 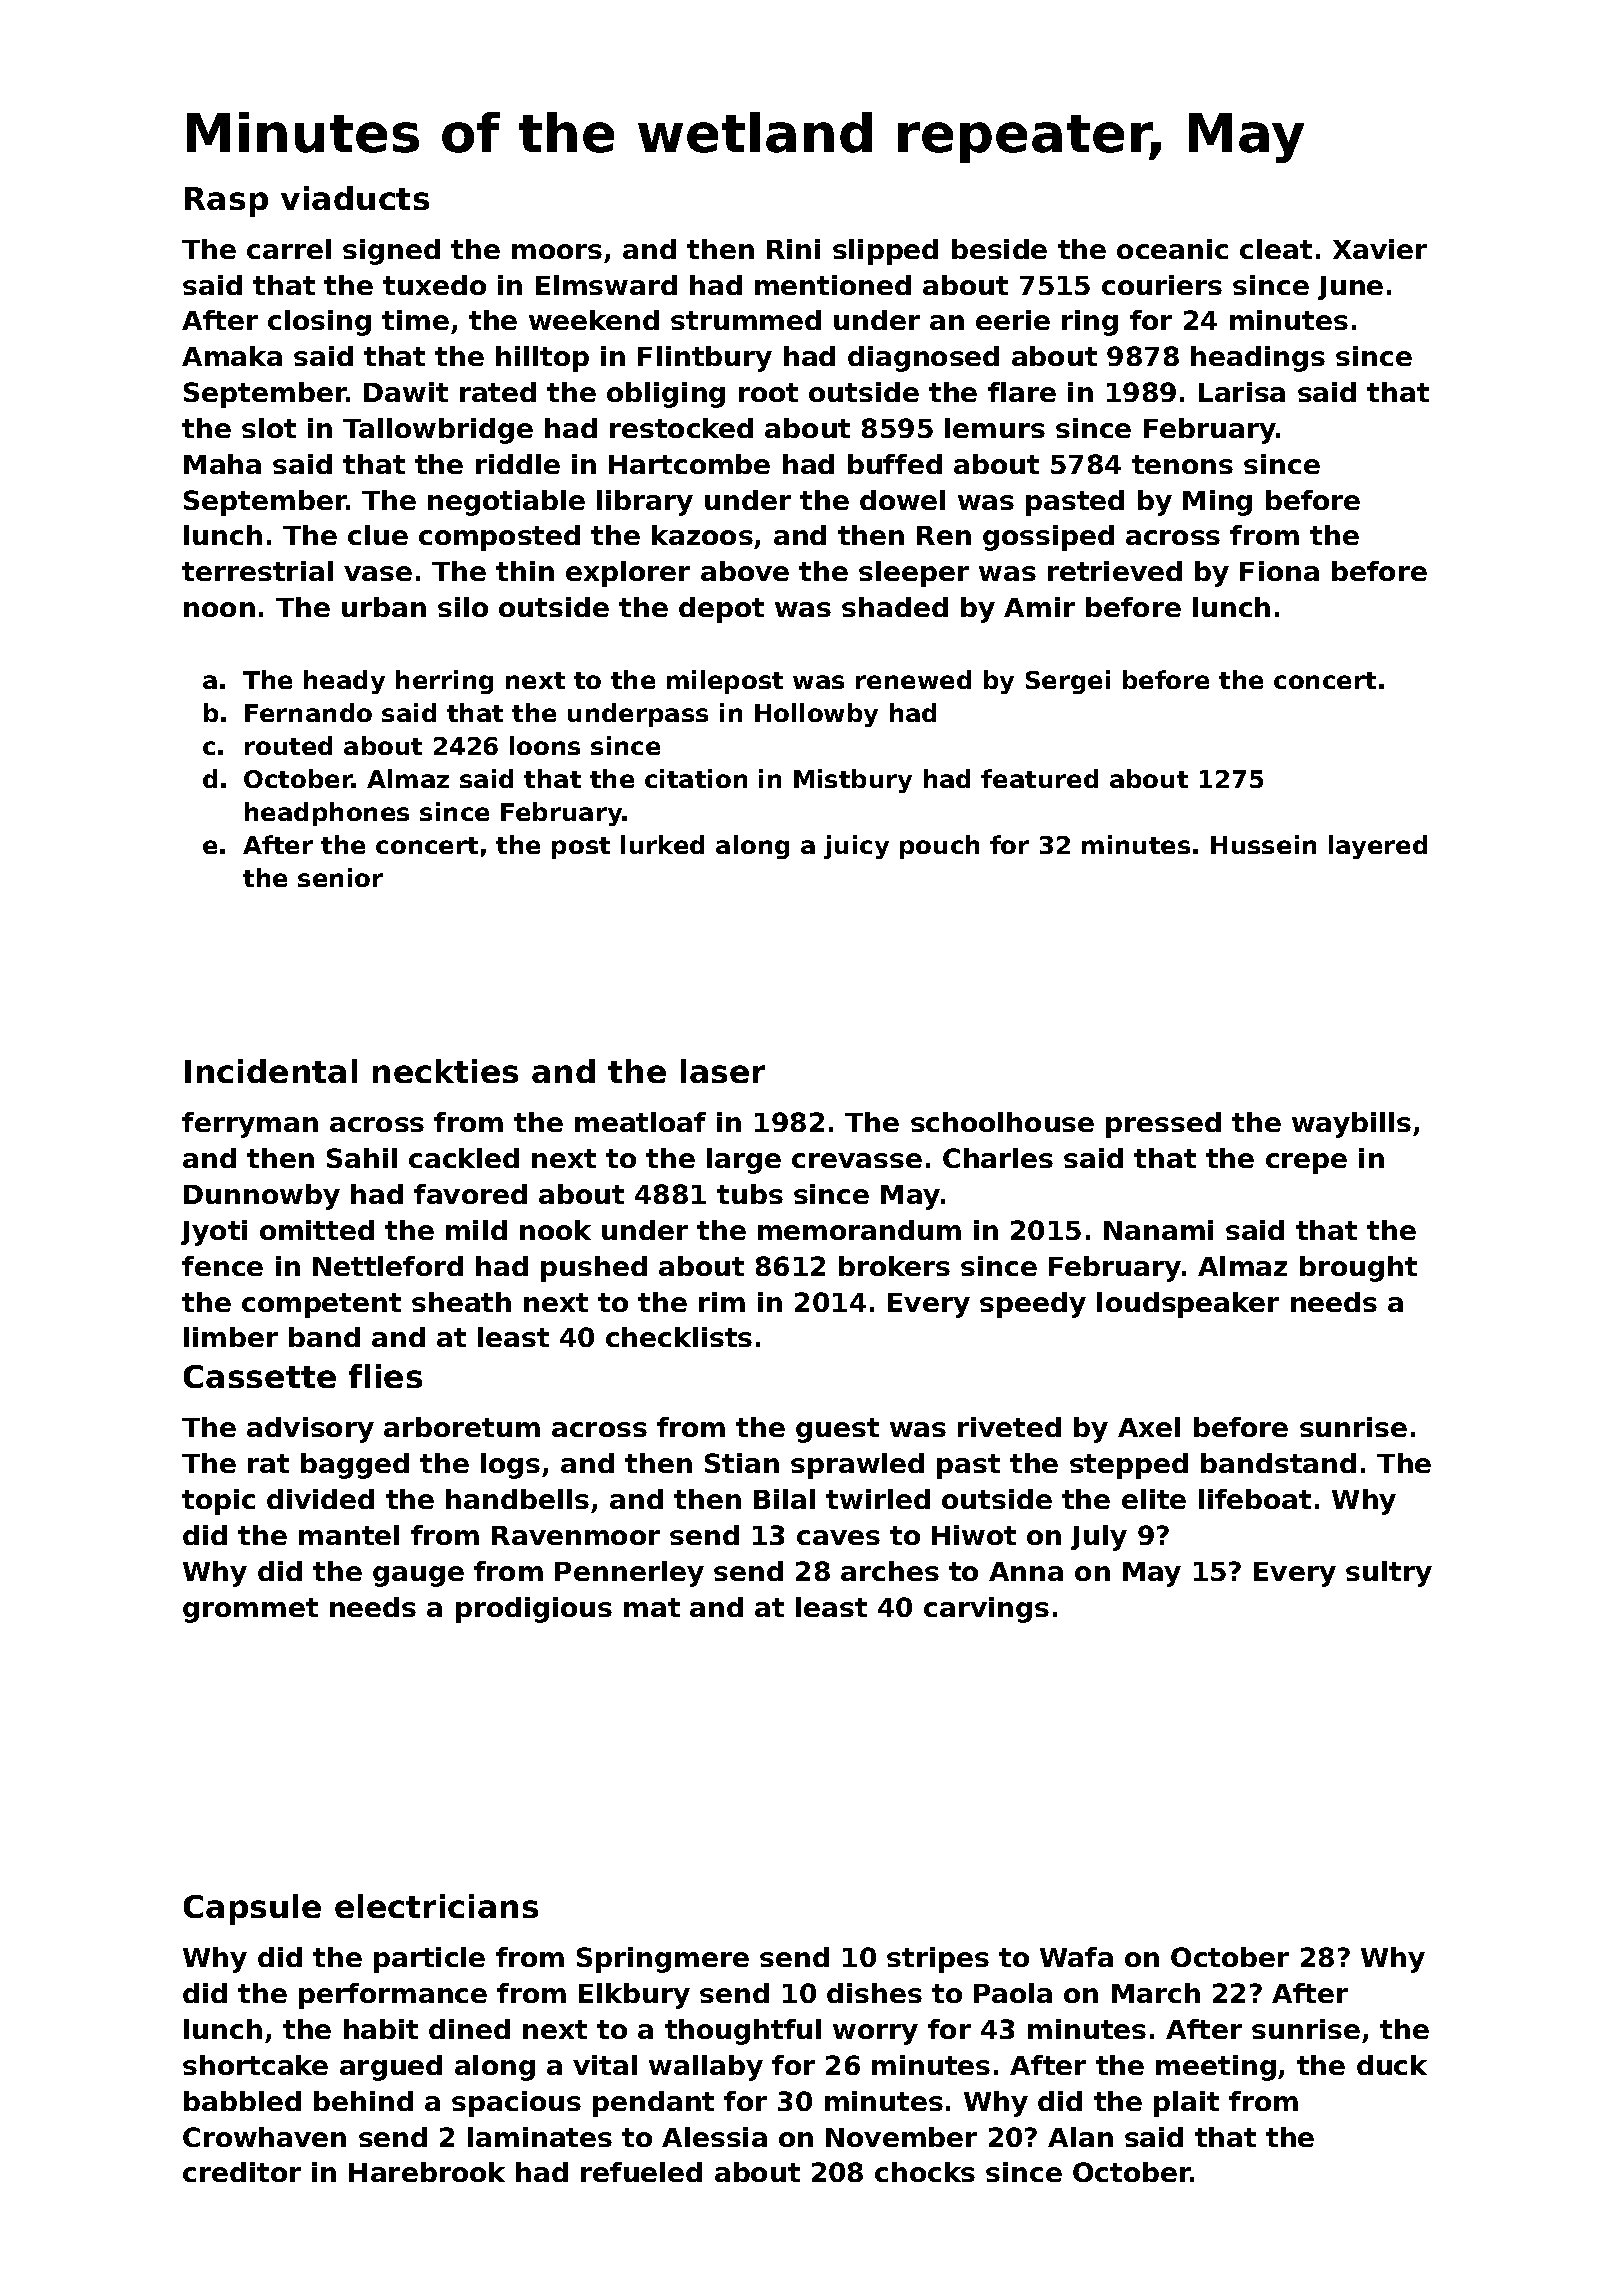 I want to click on oceanic, so click(x=1172, y=249).
